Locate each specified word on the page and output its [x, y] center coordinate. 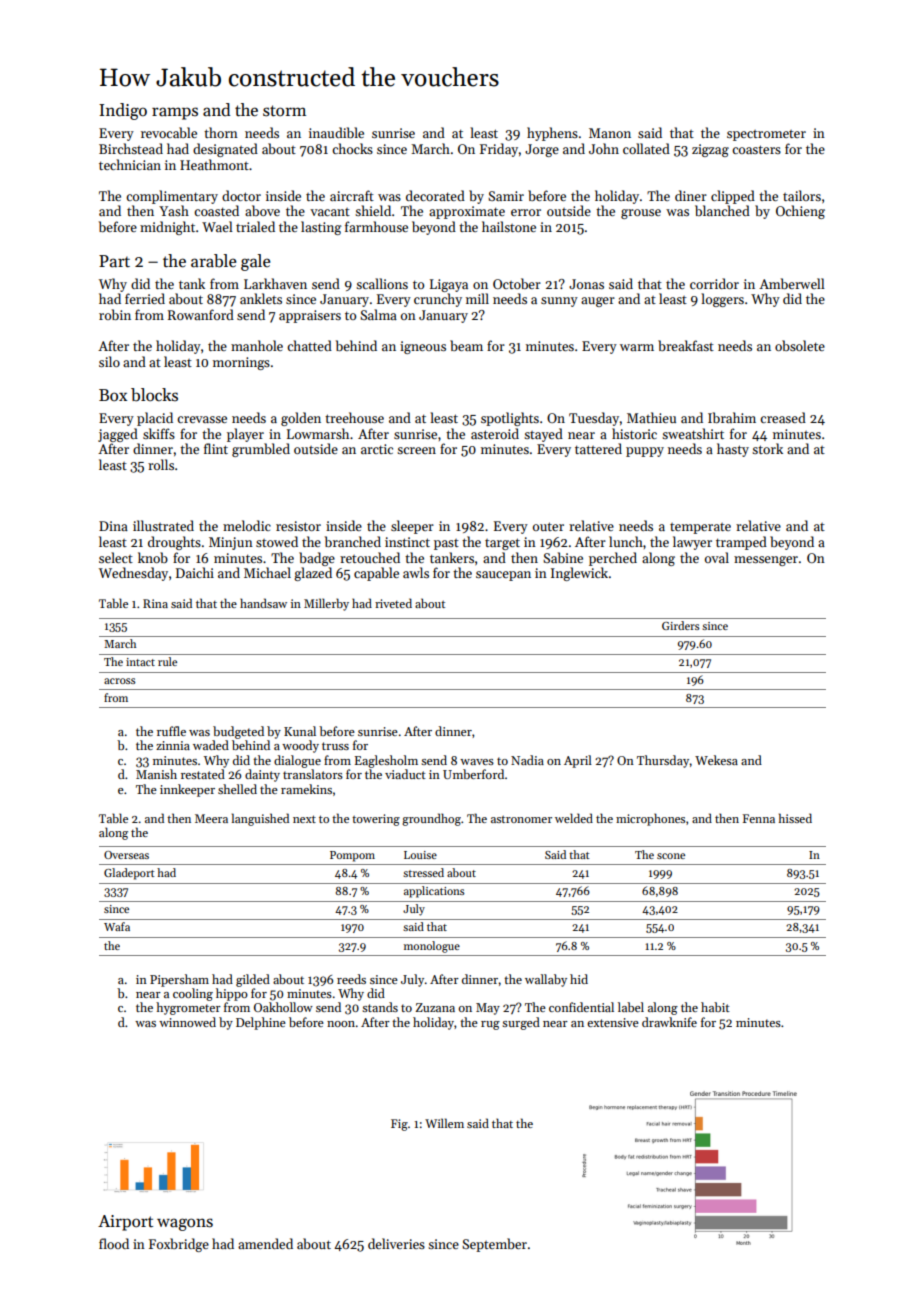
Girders [681, 625]
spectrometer [766, 135]
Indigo [123, 111]
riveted [393, 603]
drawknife [669, 1022]
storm [284, 111]
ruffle [171, 731]
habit [715, 1007]
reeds [351, 979]
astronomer [521, 819]
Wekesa [716, 760]
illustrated [163, 525]
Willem [444, 1123]
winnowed [187, 1022]
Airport [125, 1223]
